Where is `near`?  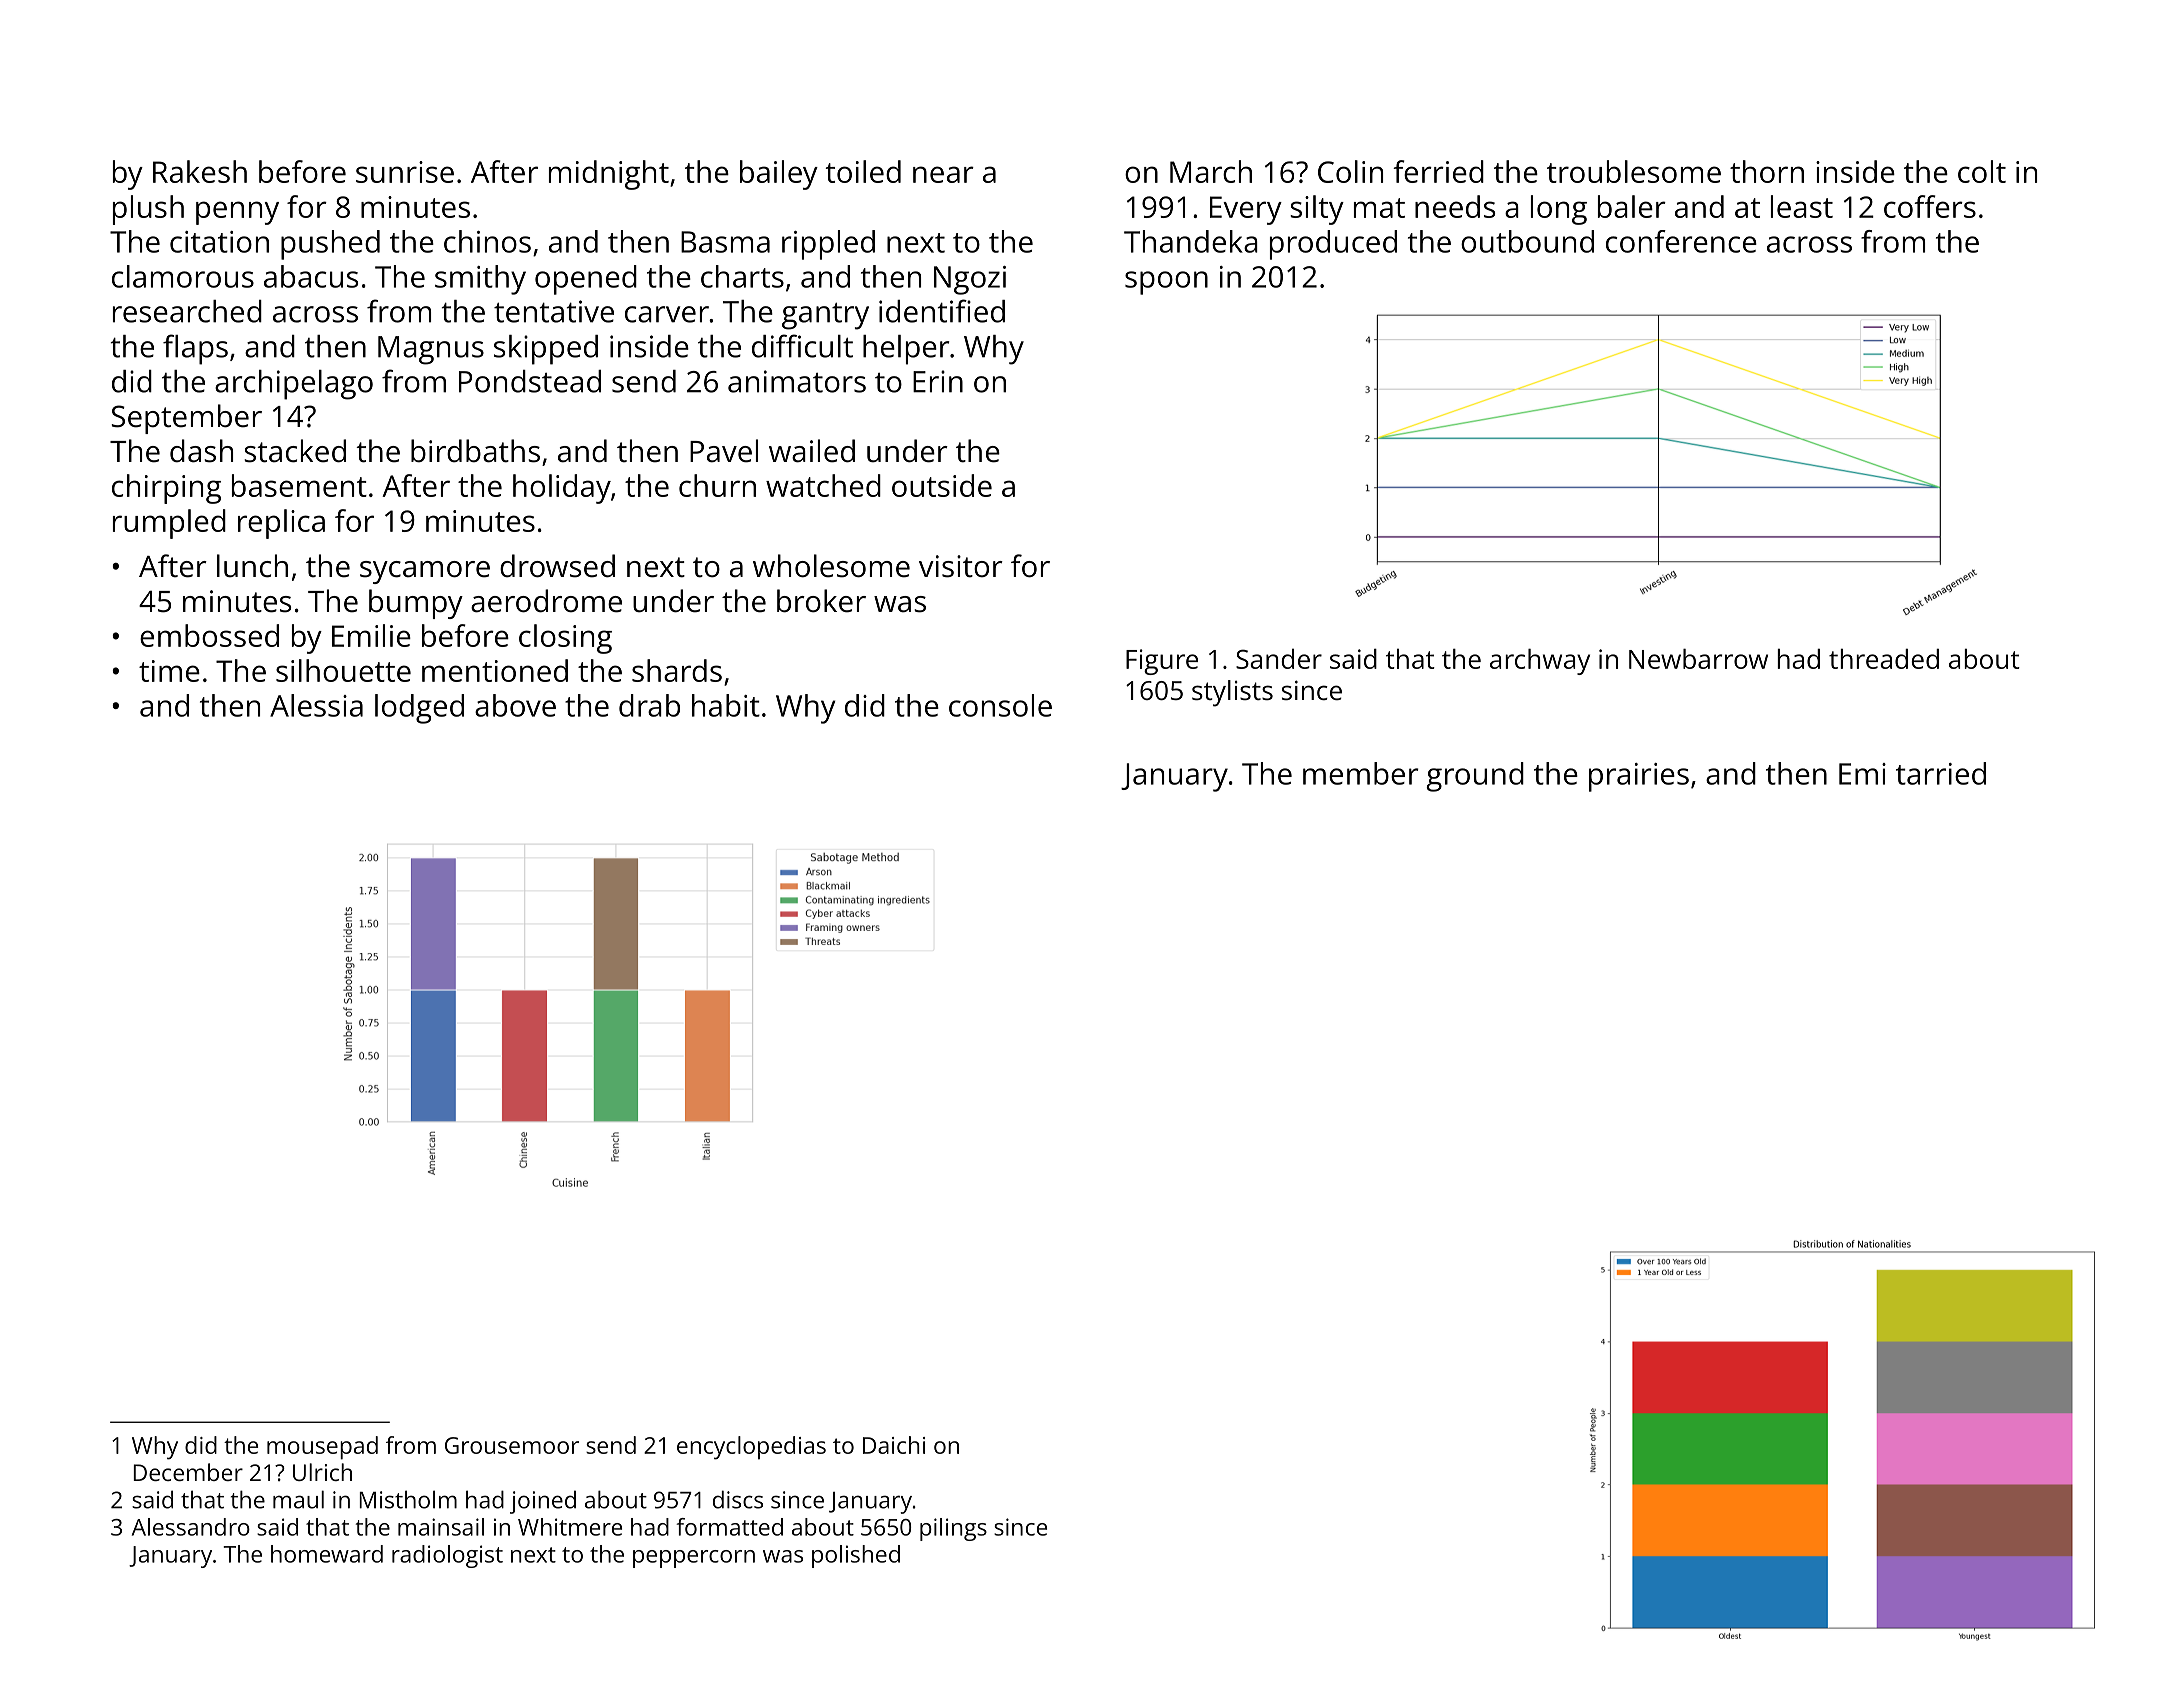 near is located at coordinates (943, 174).
